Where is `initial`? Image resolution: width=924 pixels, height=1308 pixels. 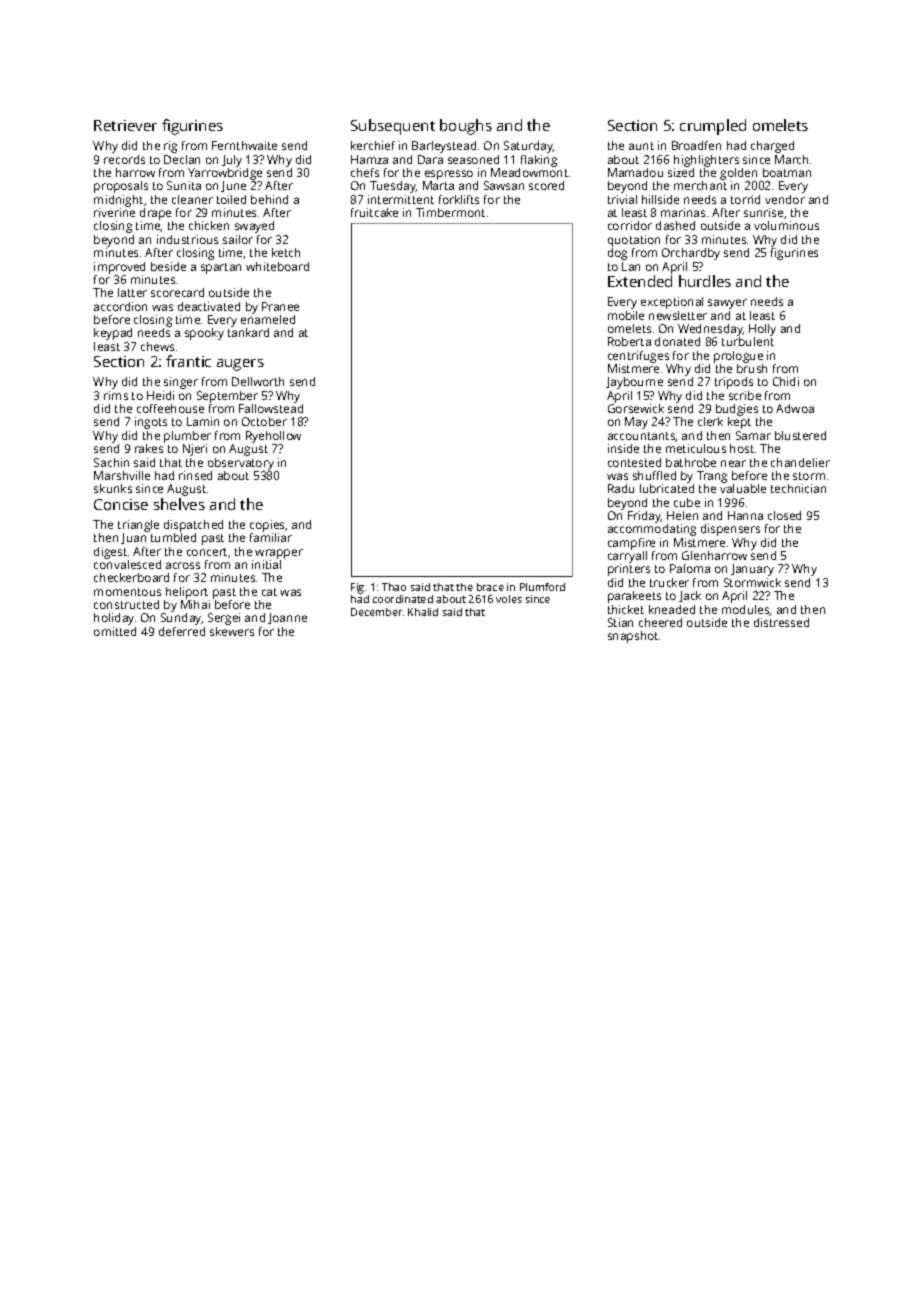
initial is located at coordinates (266, 564).
